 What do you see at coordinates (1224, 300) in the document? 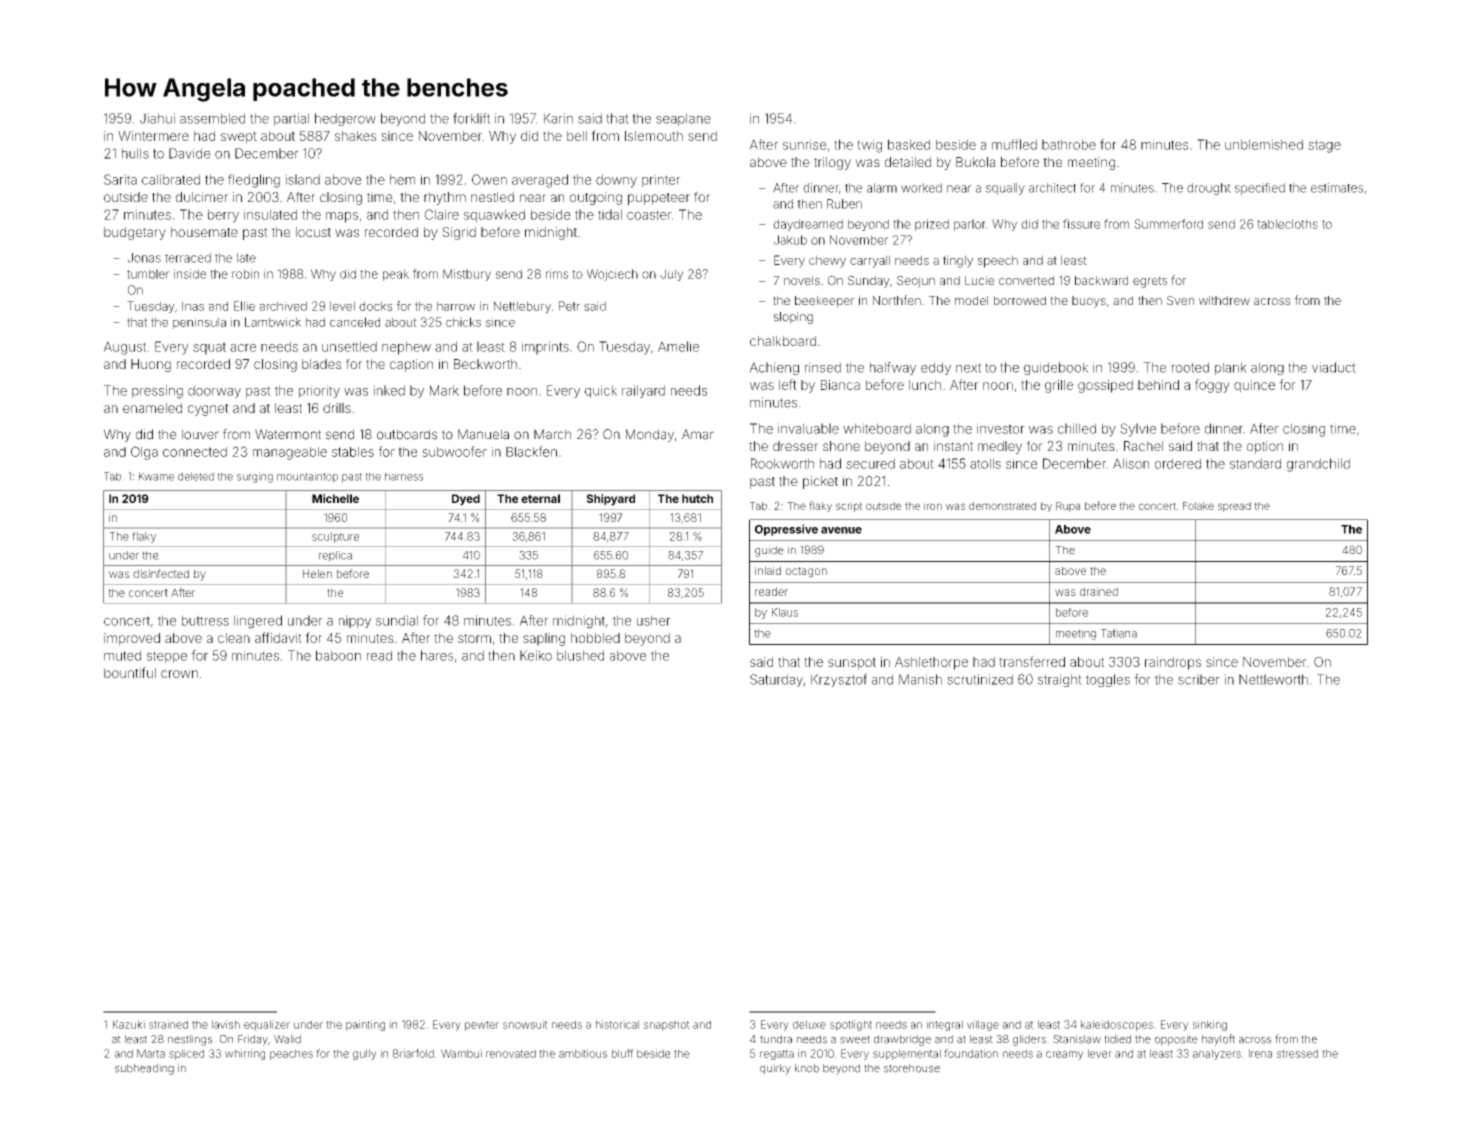
I see `withdrew` at bounding box center [1224, 300].
